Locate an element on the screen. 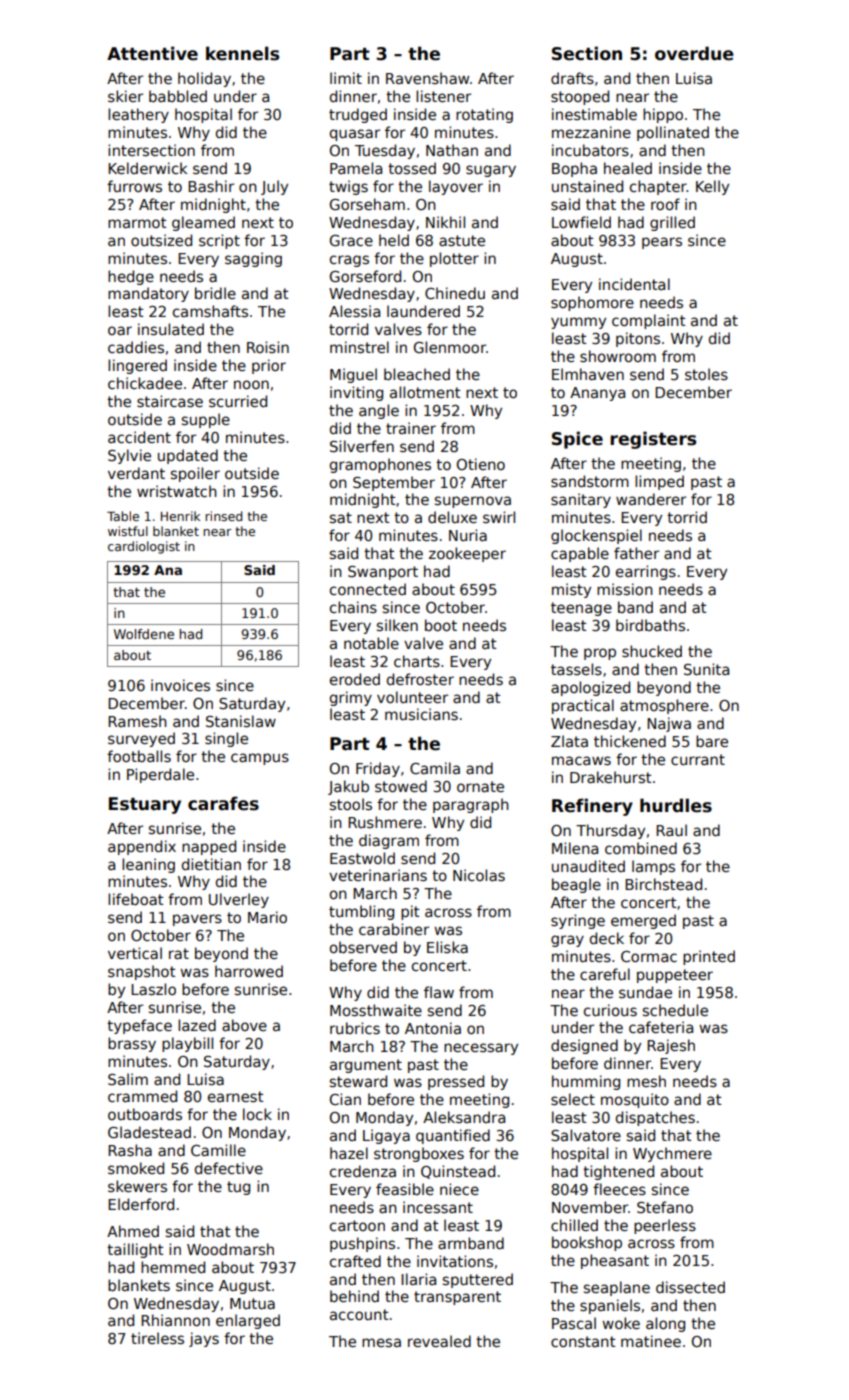 This screenshot has width=849, height=1400. Glenmoor is located at coordinates (450, 347).
